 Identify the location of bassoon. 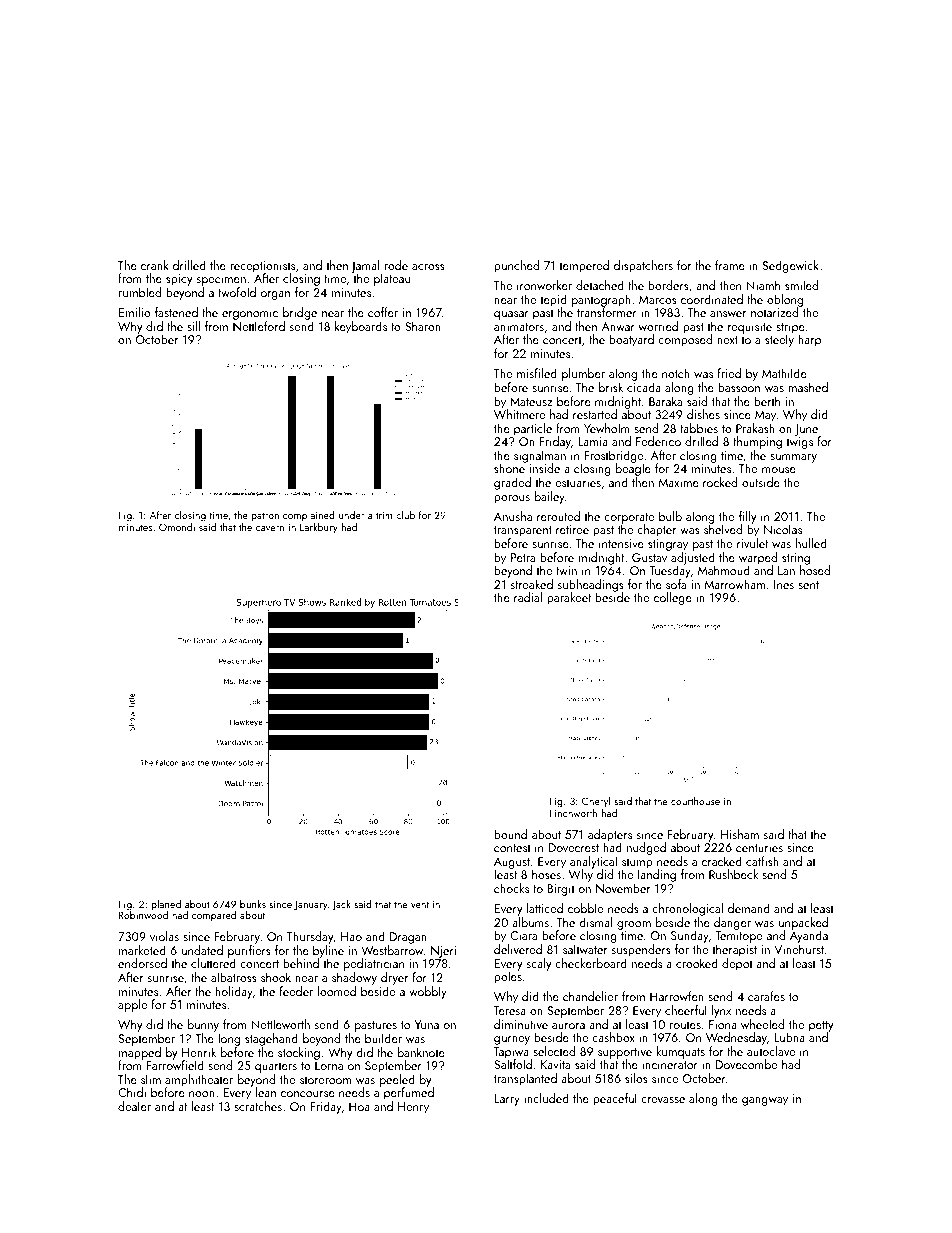
(739, 387).
